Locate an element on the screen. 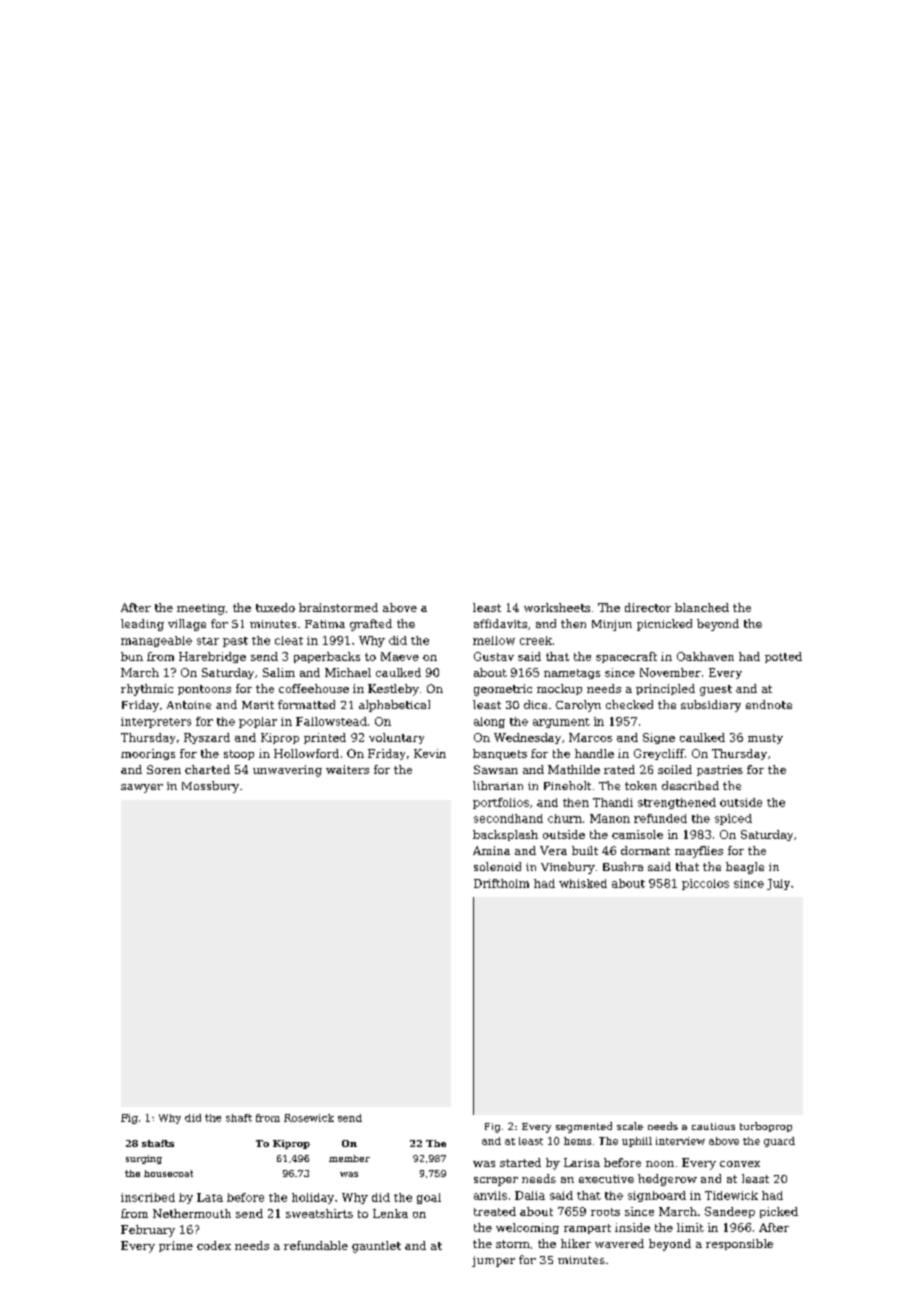 The width and height of the screenshot is (924, 1308). endnote is located at coordinates (769, 704).
